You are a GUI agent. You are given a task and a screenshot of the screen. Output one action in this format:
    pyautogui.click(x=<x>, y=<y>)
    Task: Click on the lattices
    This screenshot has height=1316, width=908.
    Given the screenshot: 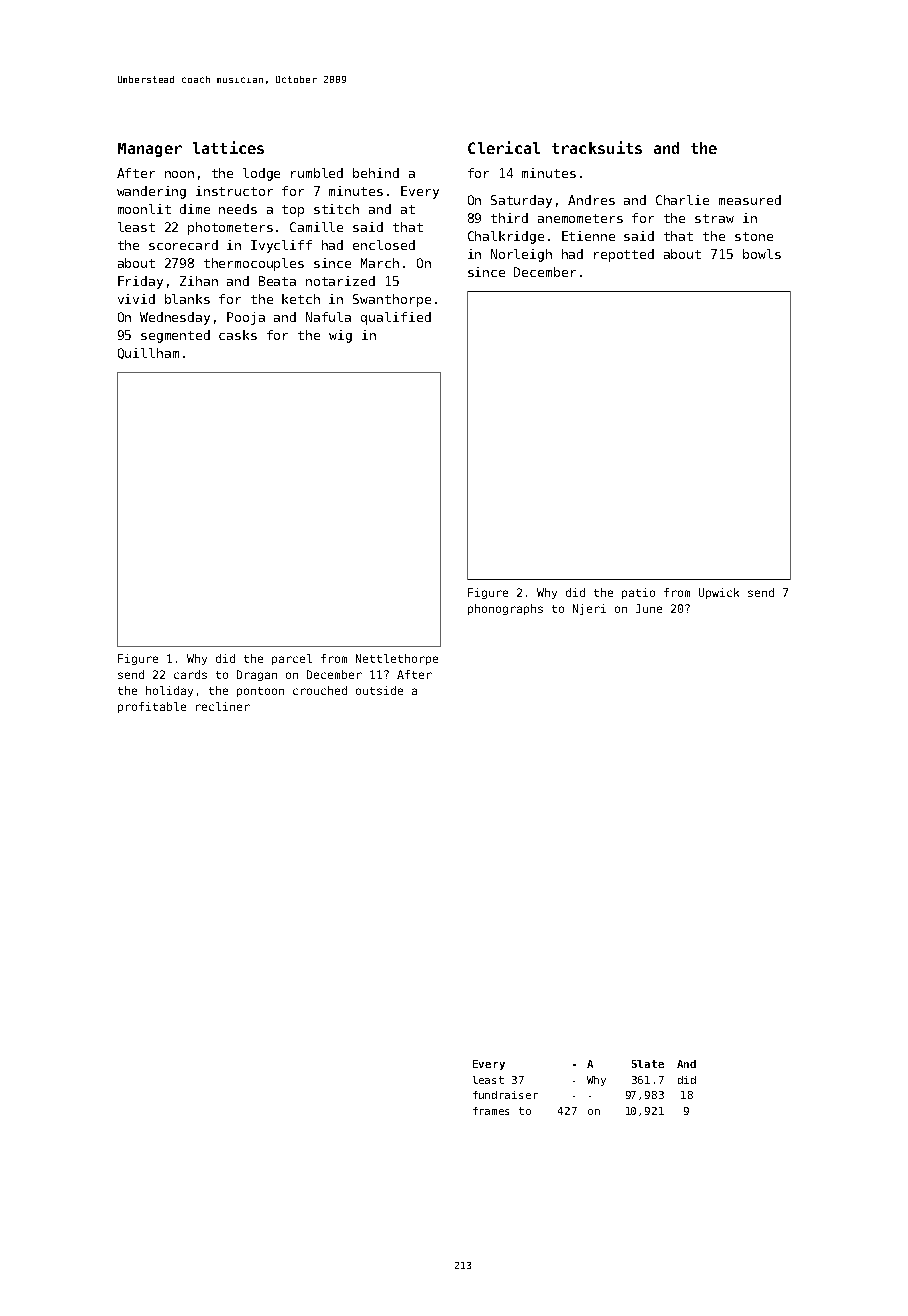 What is the action you would take?
    pyautogui.click(x=228, y=147)
